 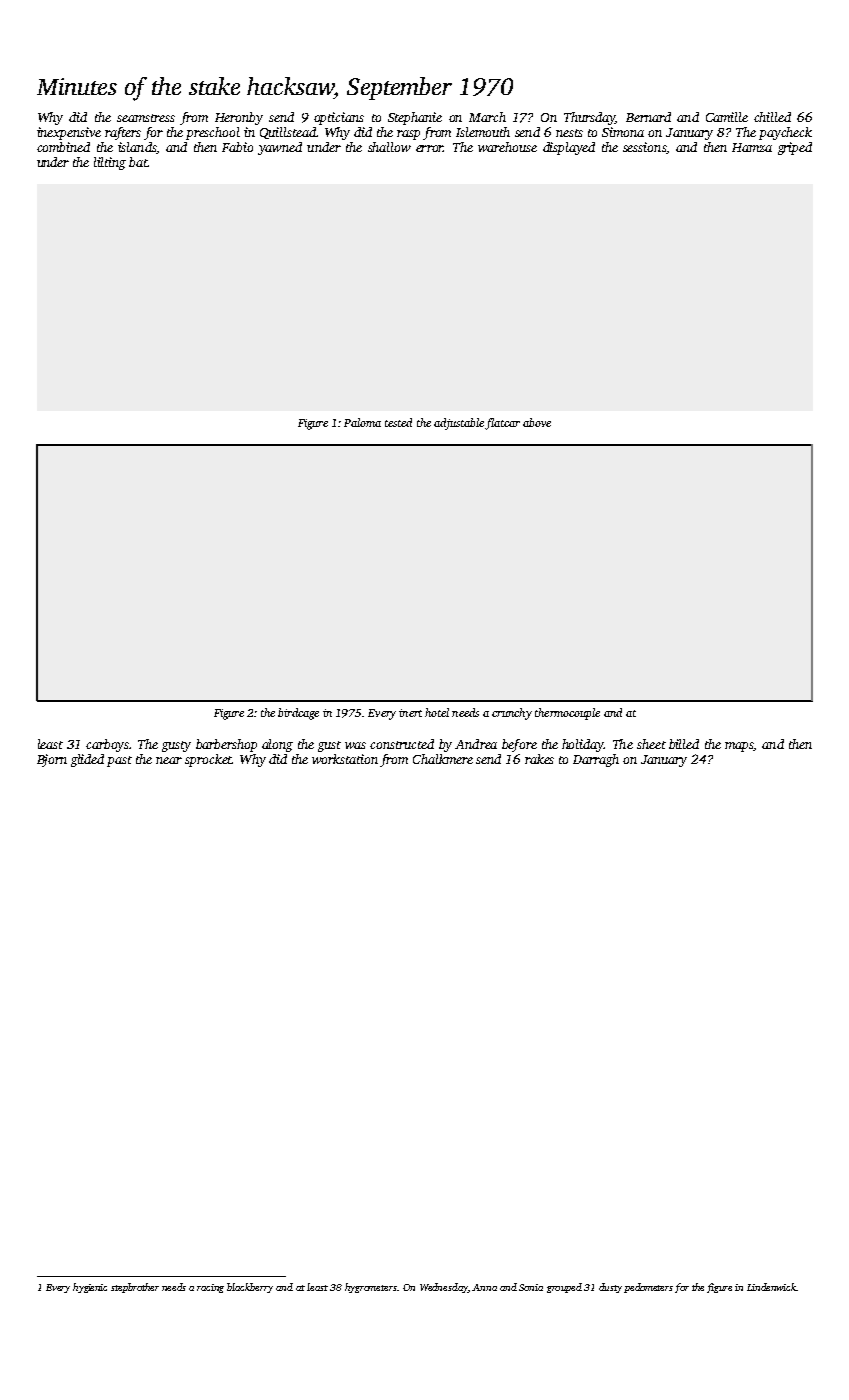 I want to click on hygienic, so click(x=90, y=1288).
